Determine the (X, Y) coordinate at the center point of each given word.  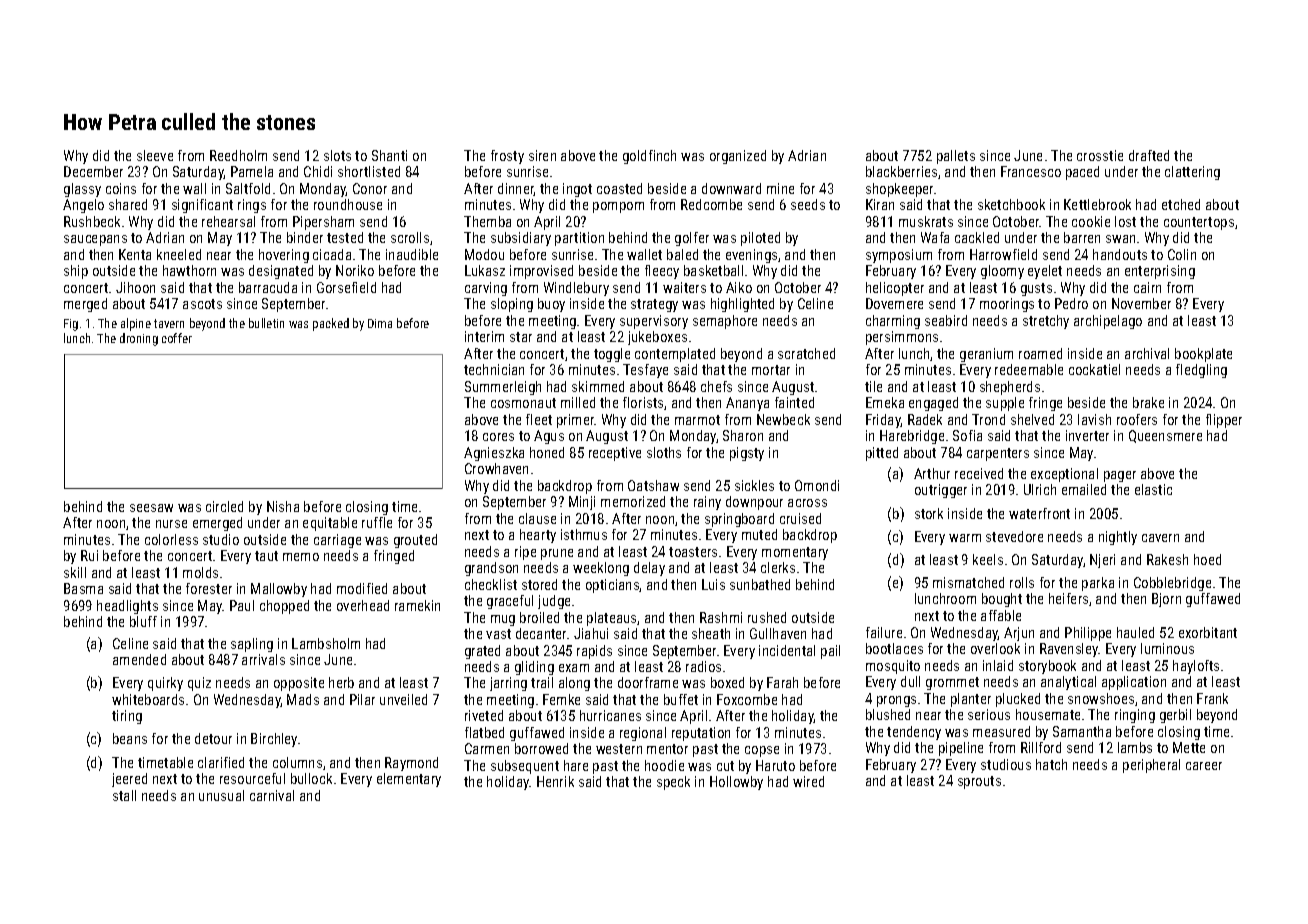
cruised (800, 518)
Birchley (274, 740)
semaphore (725, 322)
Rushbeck (92, 221)
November (1141, 303)
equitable (330, 524)
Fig (71, 325)
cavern (1160, 538)
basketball (713, 270)
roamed (1040, 353)
